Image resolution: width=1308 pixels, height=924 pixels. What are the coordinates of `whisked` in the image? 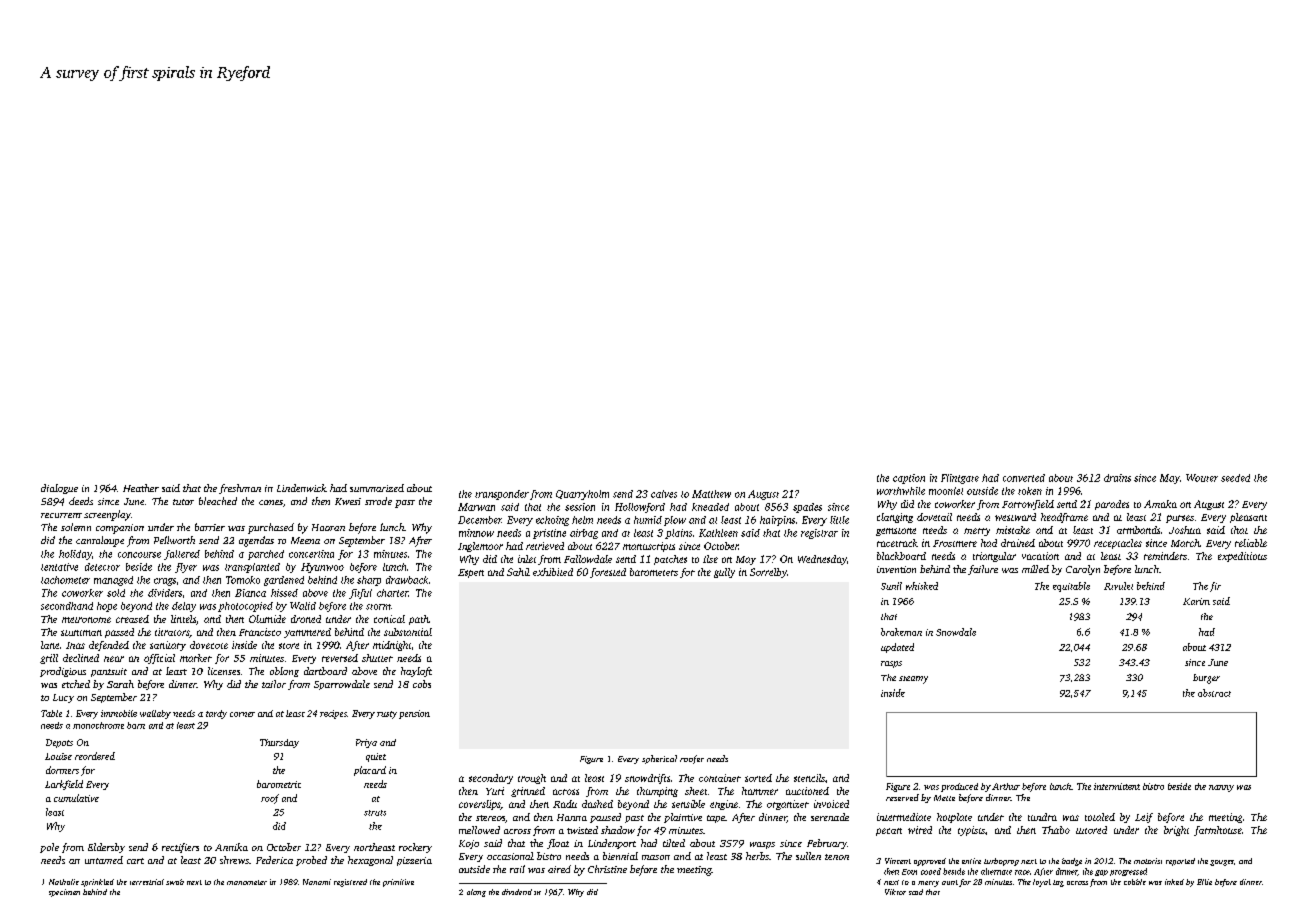 It's located at (922, 586).
